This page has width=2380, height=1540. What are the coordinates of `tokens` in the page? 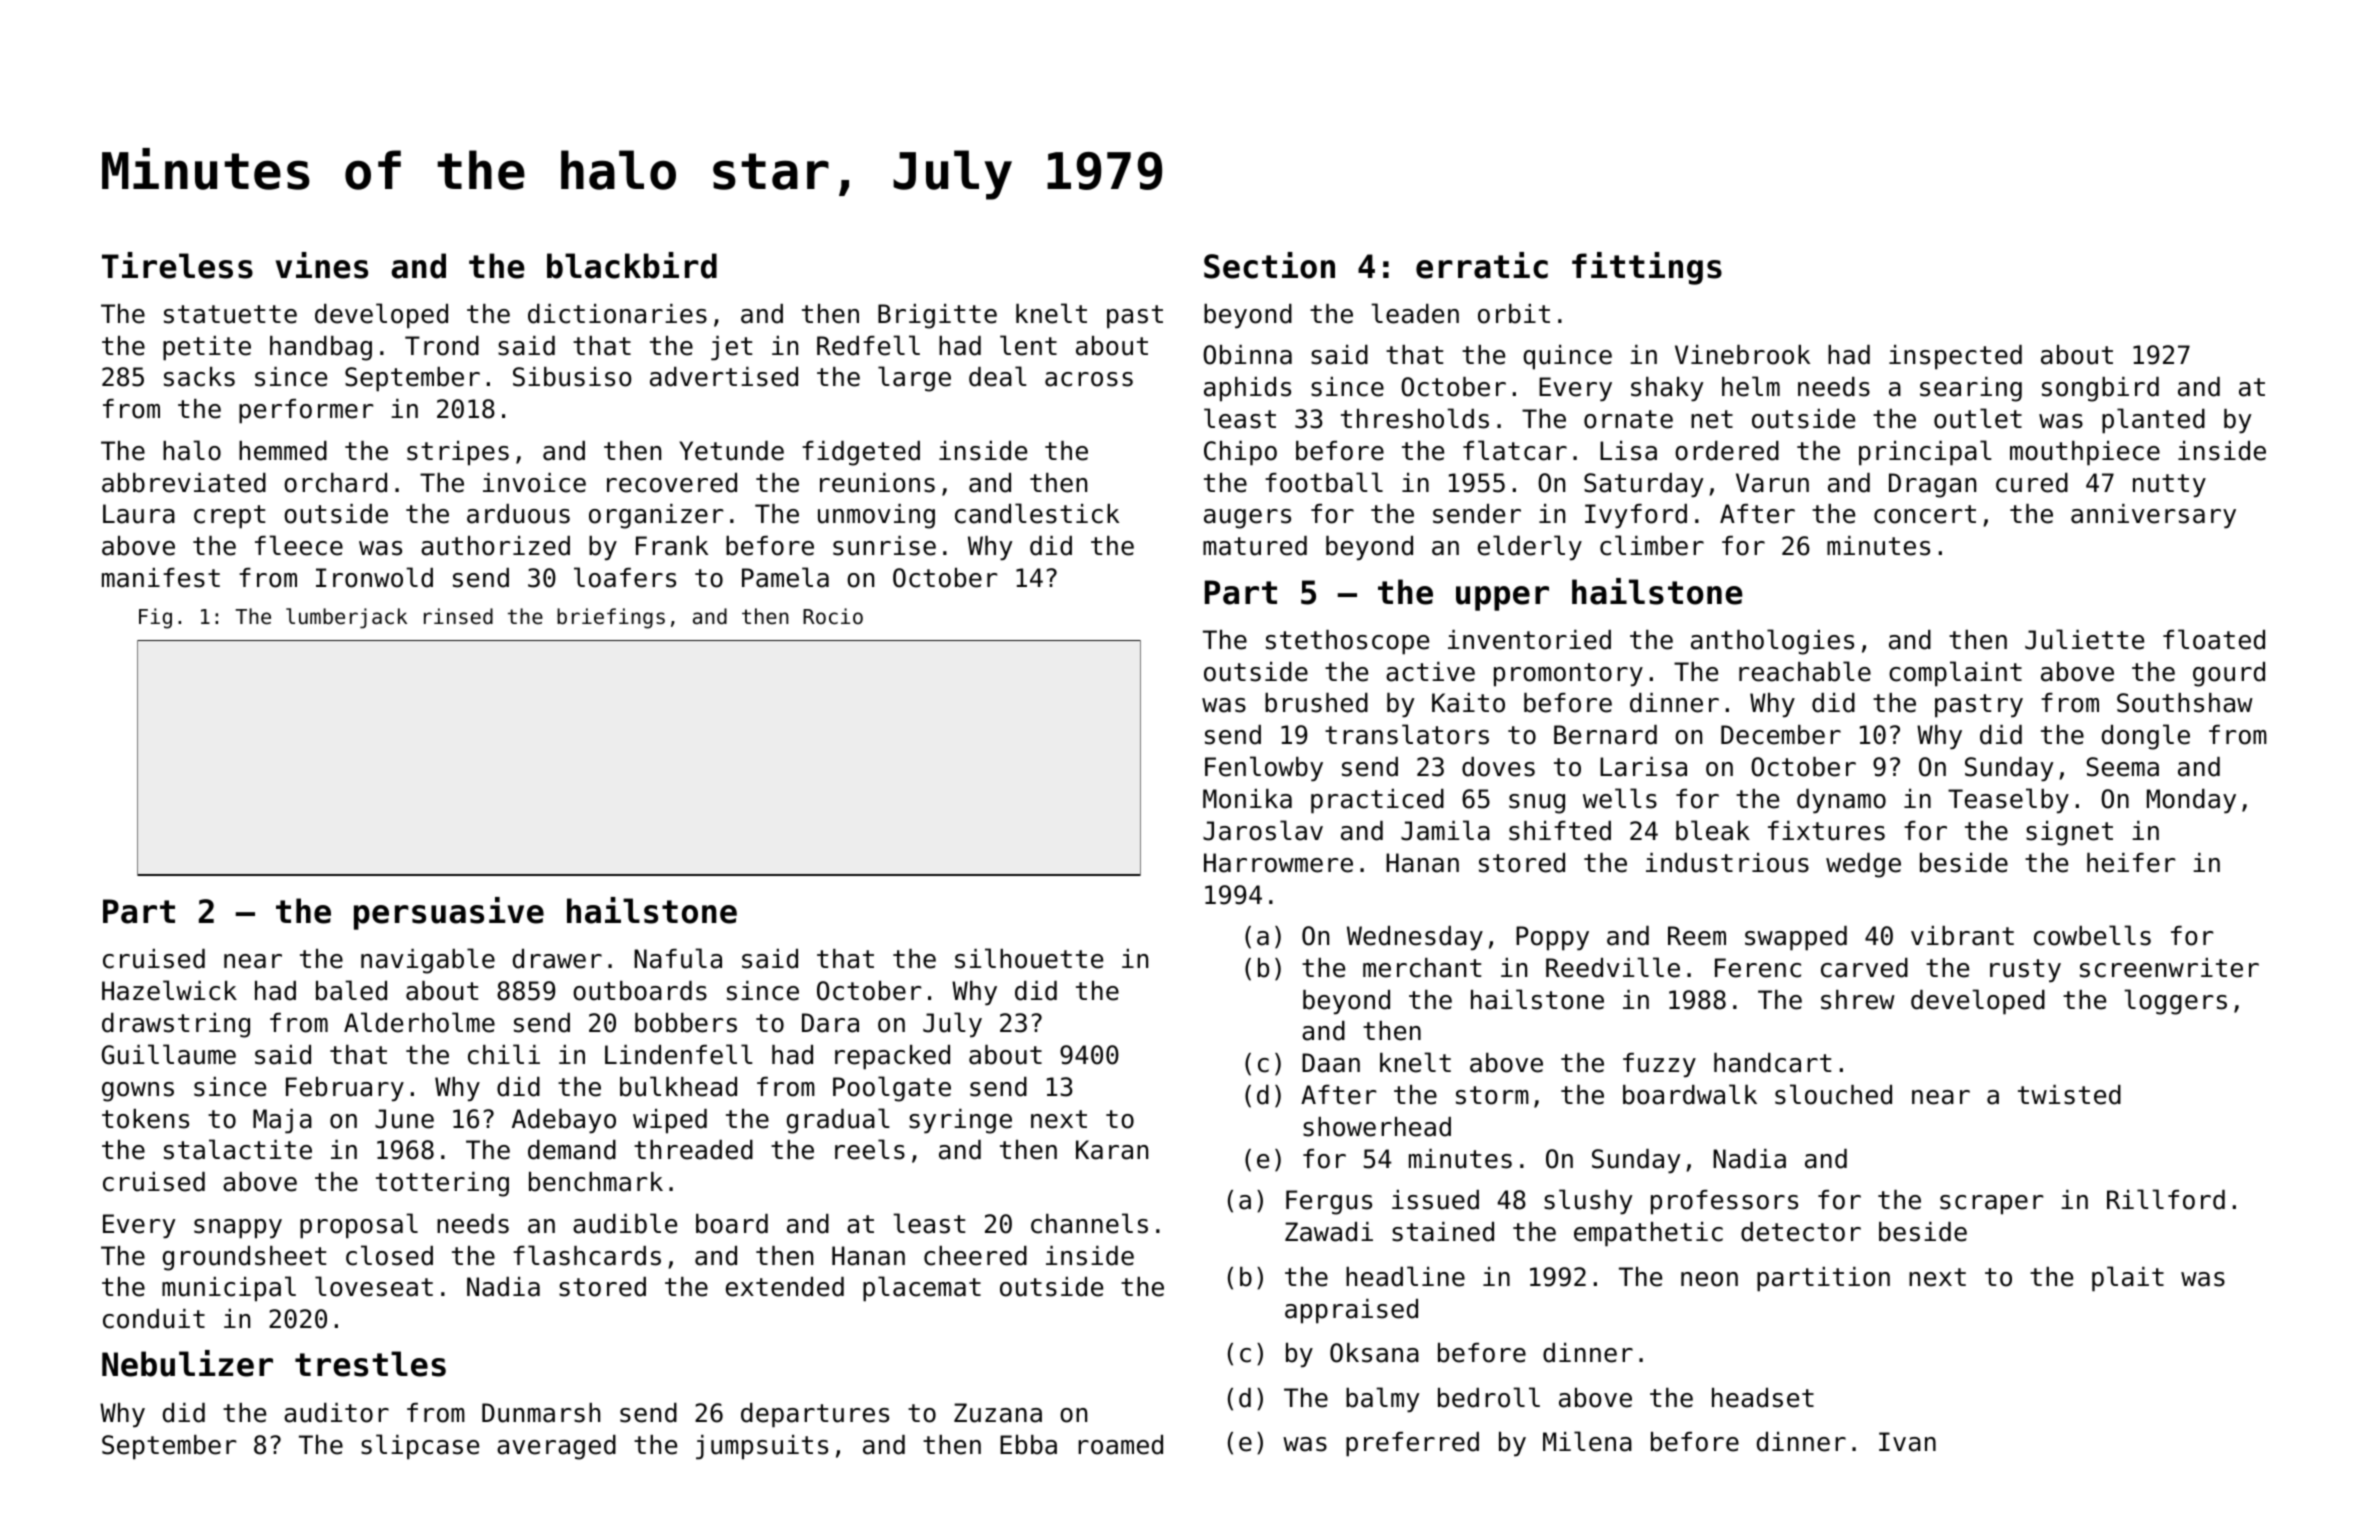 It's located at (145, 1119).
